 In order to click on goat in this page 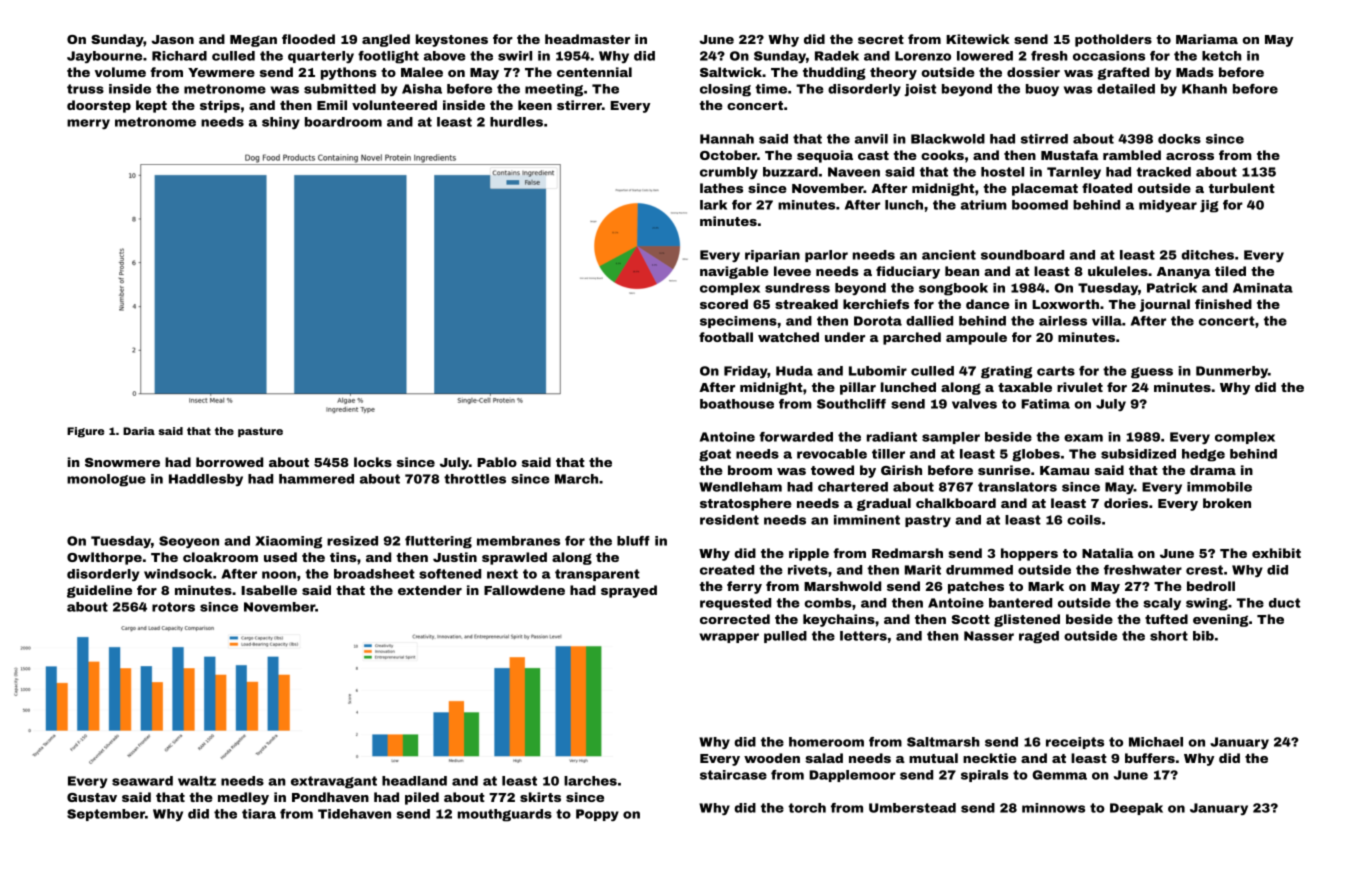, I will do `click(715, 455)`.
